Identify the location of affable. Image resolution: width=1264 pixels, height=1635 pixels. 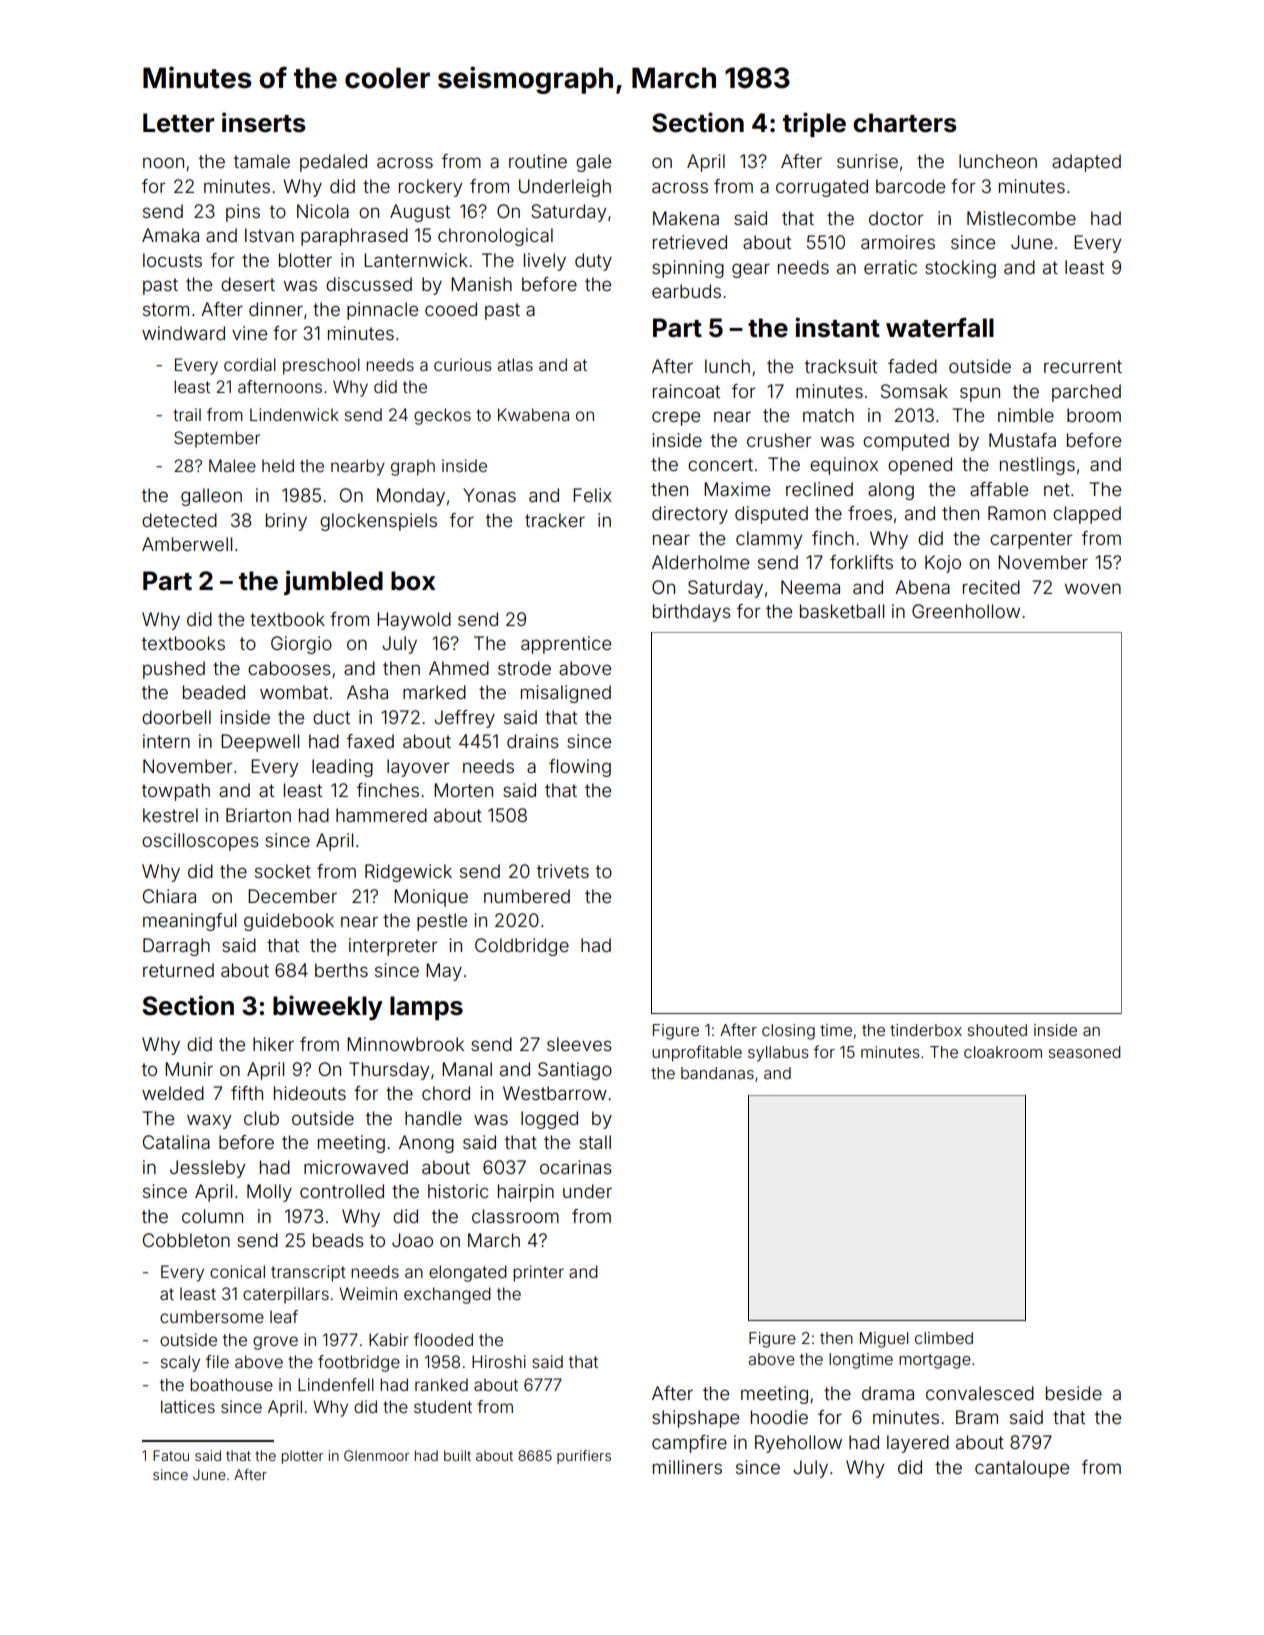
(999, 489).
